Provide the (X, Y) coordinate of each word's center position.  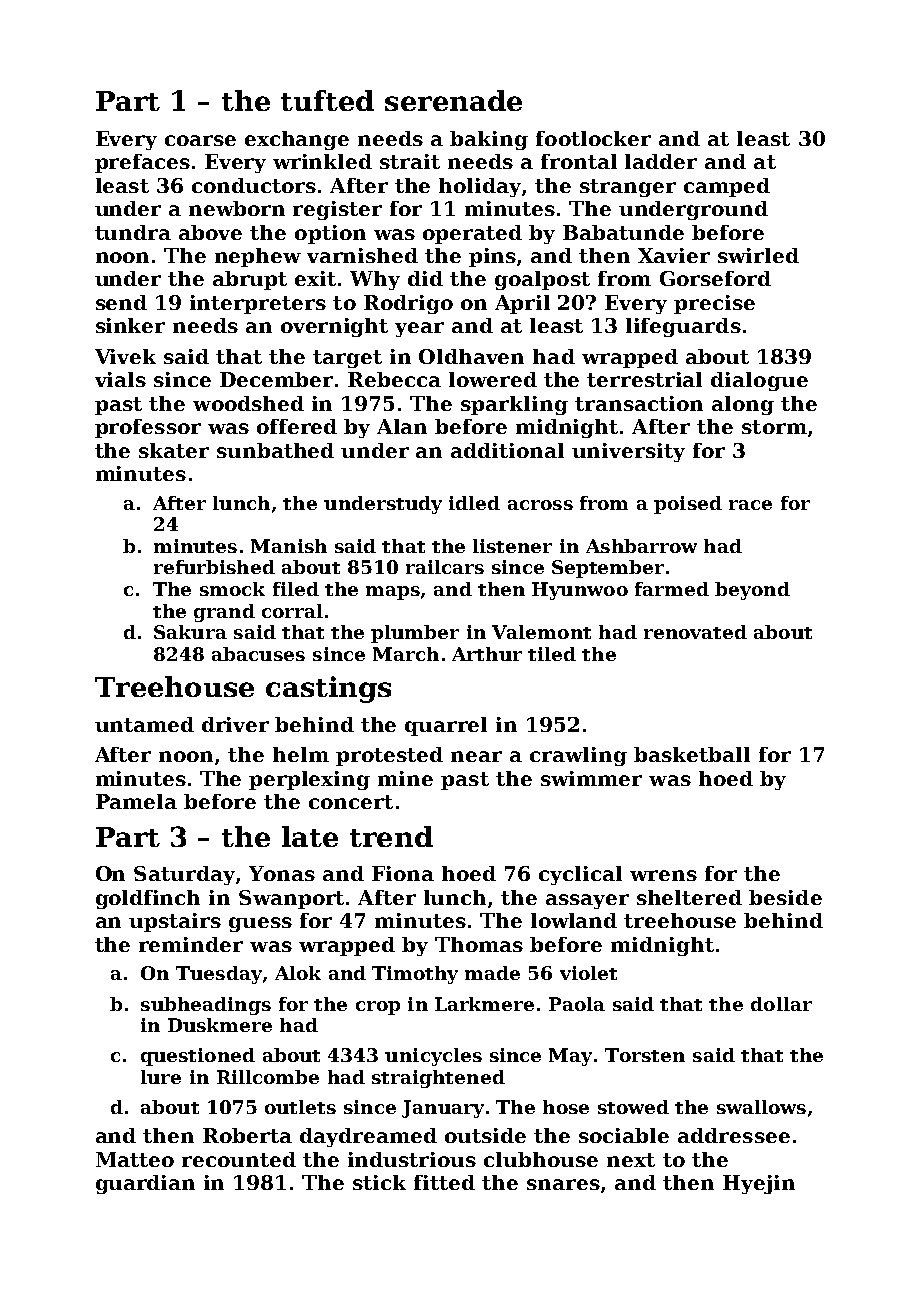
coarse (200, 140)
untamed (144, 724)
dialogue (759, 381)
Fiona (403, 873)
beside (785, 897)
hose (566, 1107)
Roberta (247, 1135)
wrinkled (322, 161)
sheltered (689, 897)
